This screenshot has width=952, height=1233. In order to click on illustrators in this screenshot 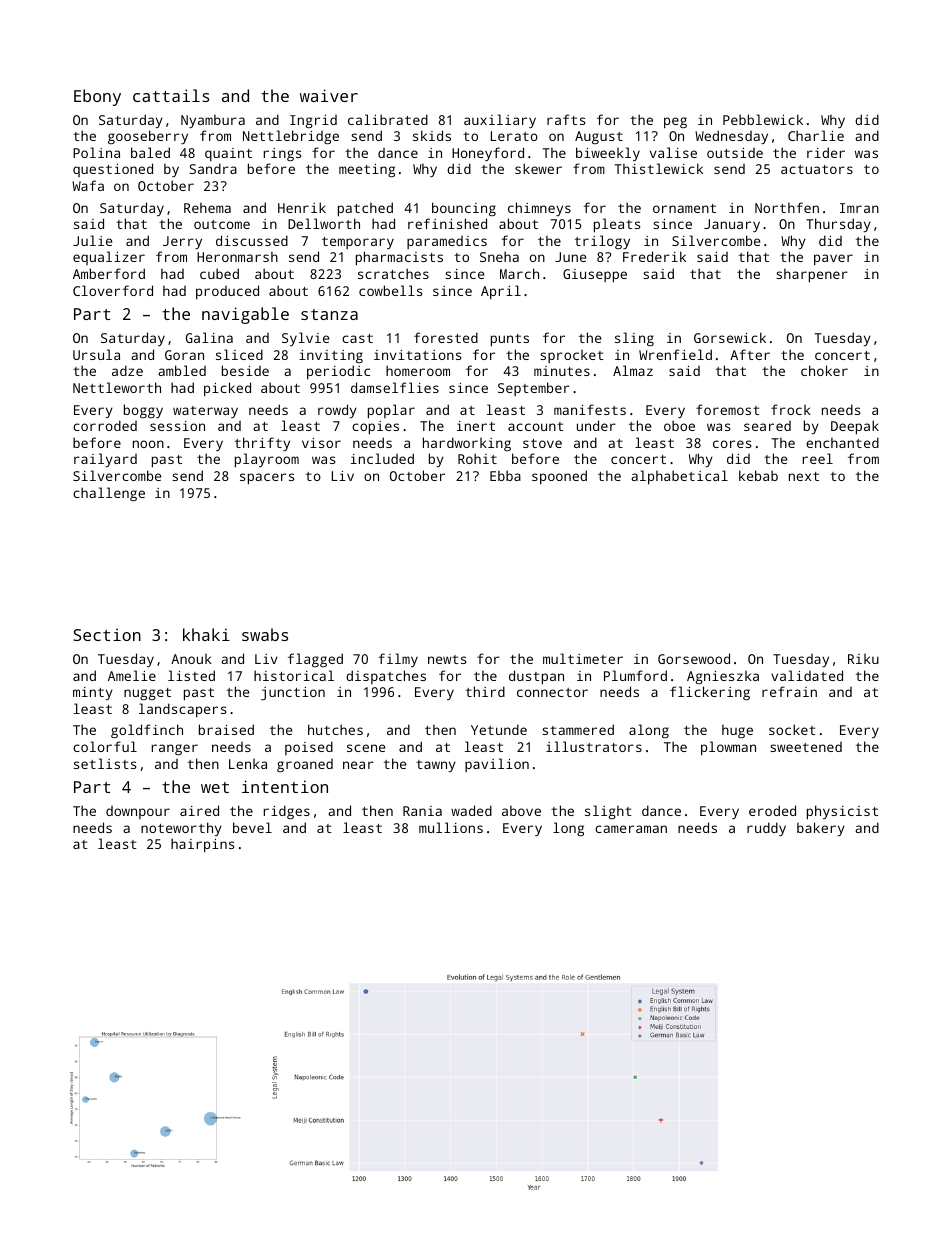, I will do `click(594, 746)`.
